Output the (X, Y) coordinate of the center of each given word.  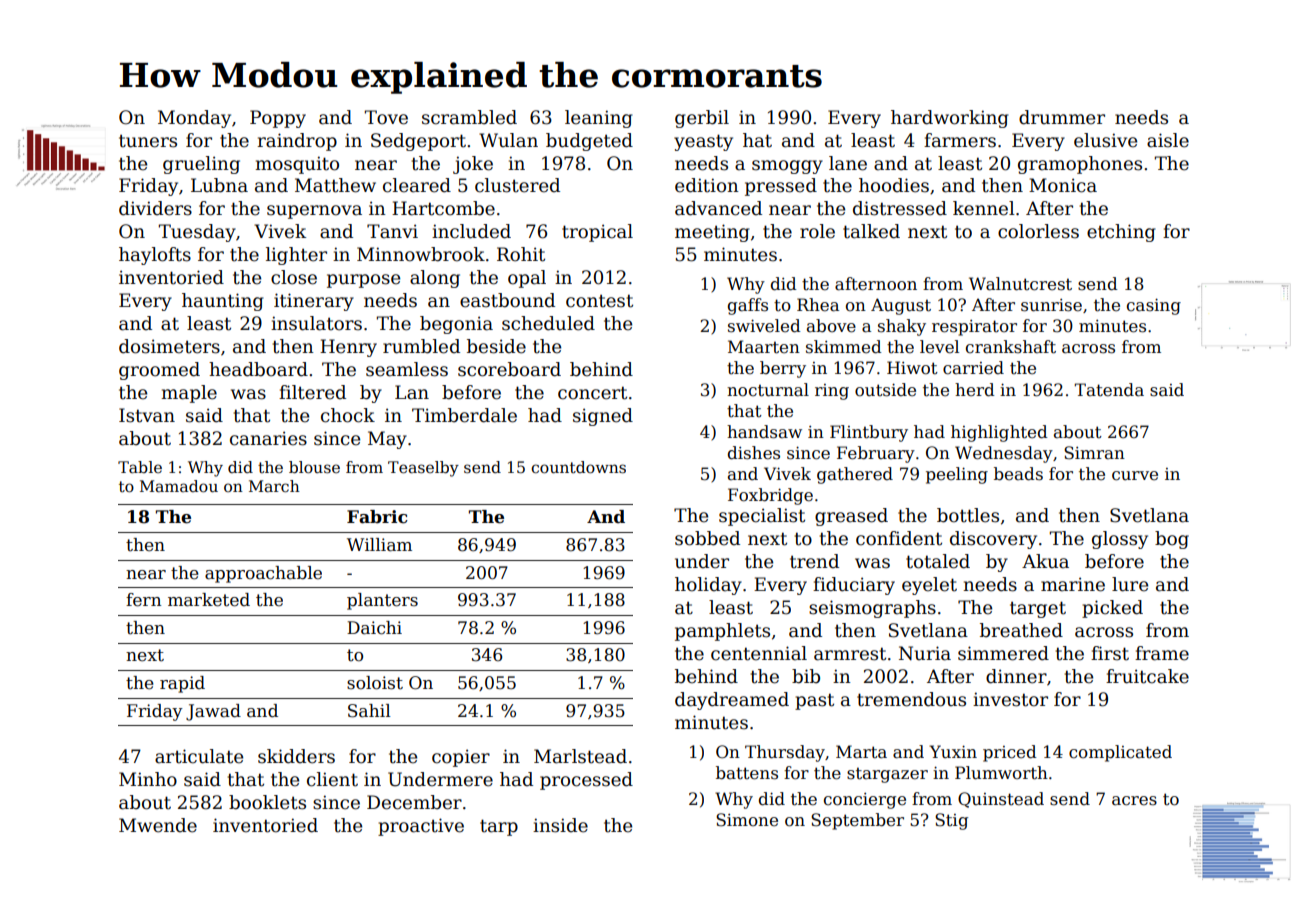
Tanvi (392, 231)
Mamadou (179, 486)
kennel (984, 208)
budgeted (589, 142)
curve (1135, 476)
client (332, 779)
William (379, 545)
